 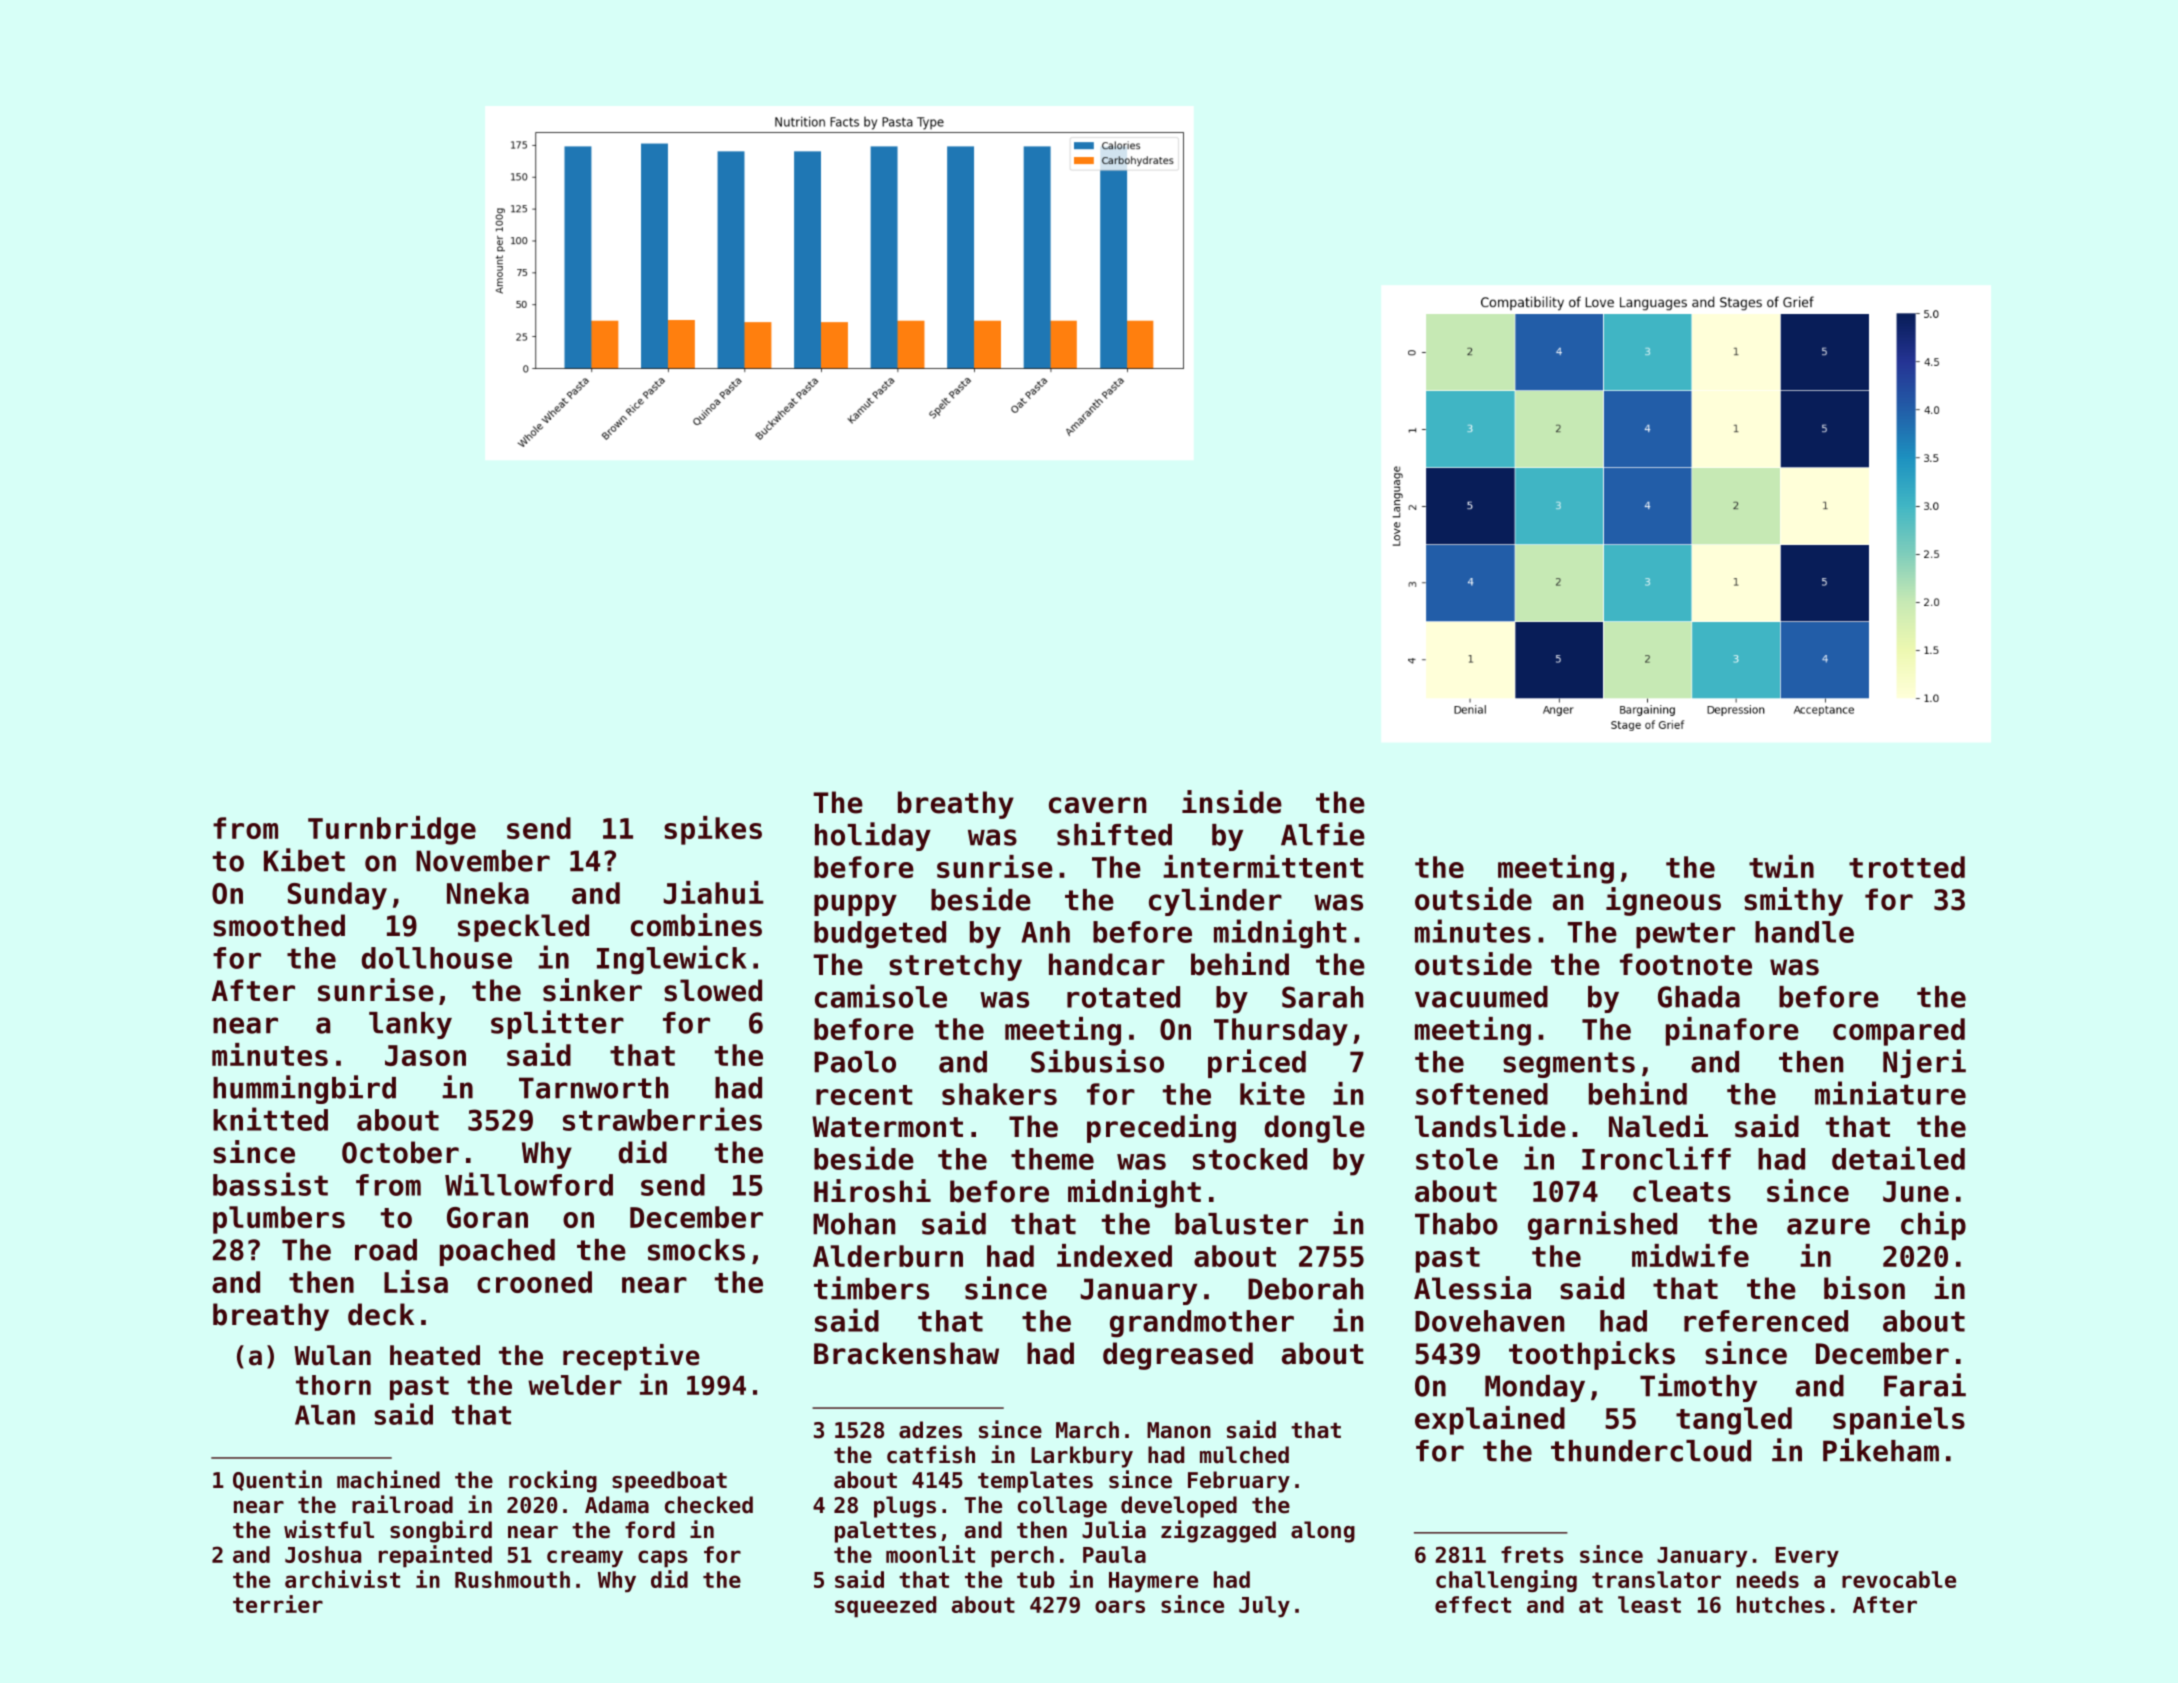 What do you see at coordinates (887, 1127) in the screenshot?
I see `Watermont` at bounding box center [887, 1127].
